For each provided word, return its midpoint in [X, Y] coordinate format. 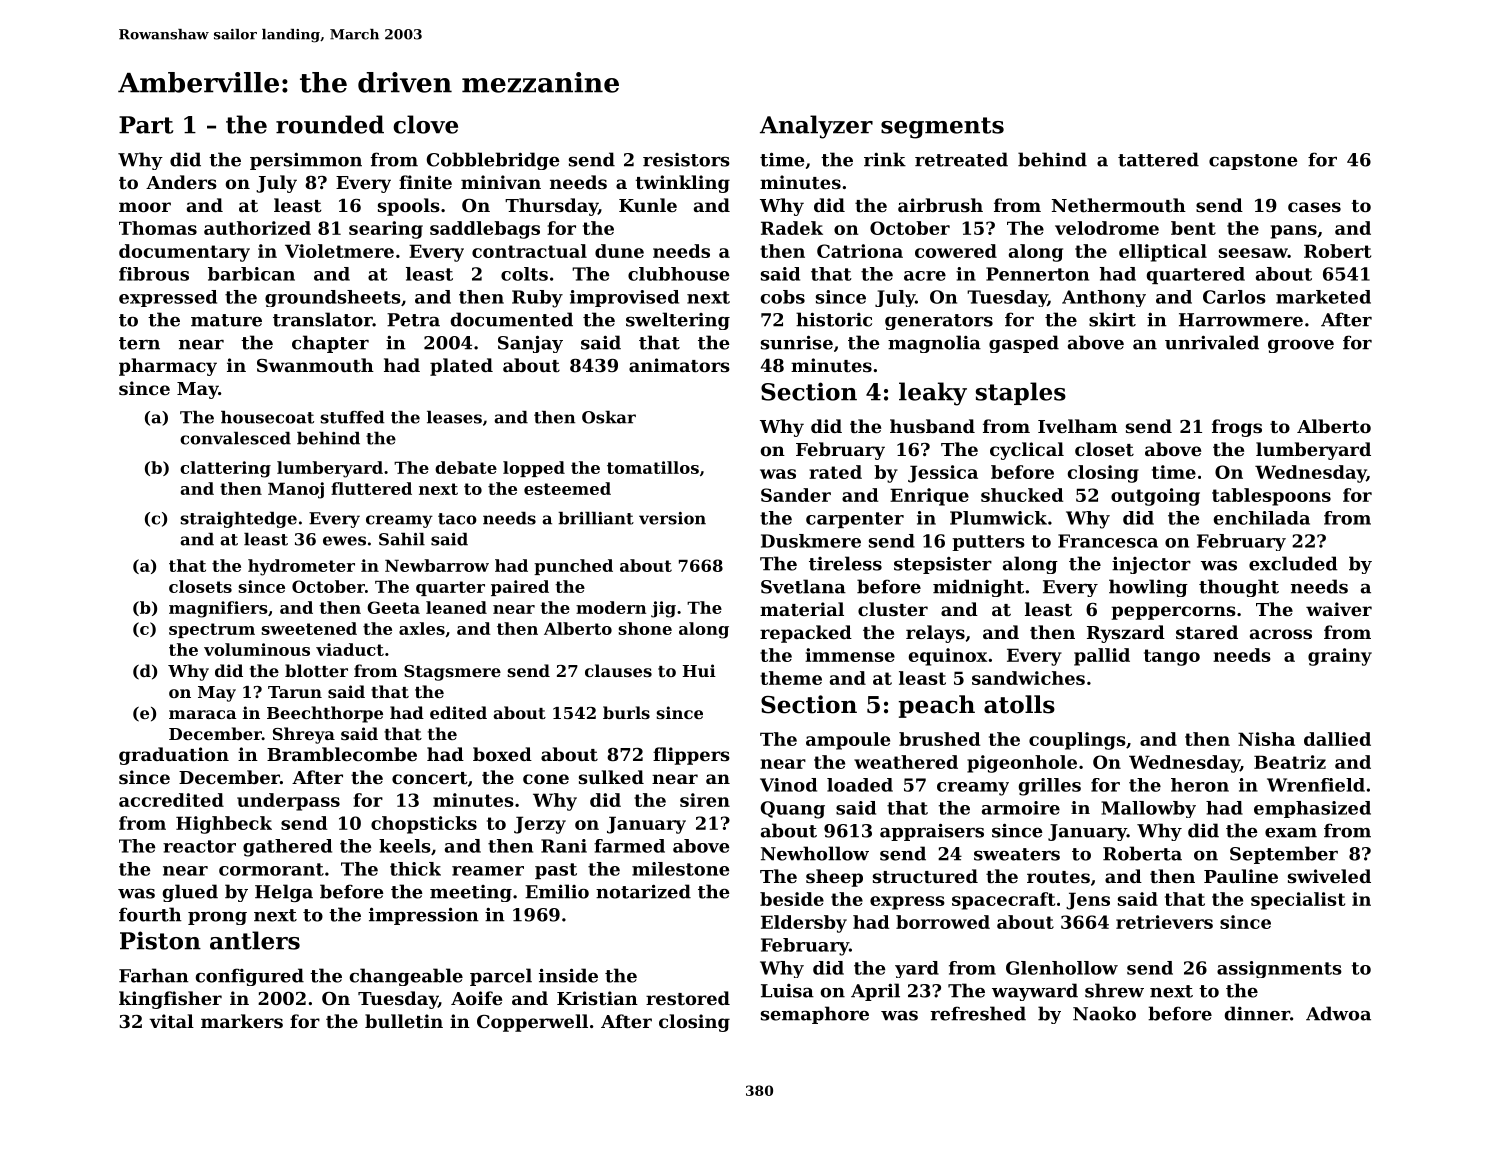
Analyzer [816, 127]
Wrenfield [1316, 785]
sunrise [797, 342]
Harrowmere [1241, 320]
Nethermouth [1119, 205]
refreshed [978, 1013]
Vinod [788, 785]
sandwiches [1028, 678]
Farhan [154, 975]
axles [422, 628]
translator [323, 319]
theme [791, 678]
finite [425, 182]
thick [415, 869]
